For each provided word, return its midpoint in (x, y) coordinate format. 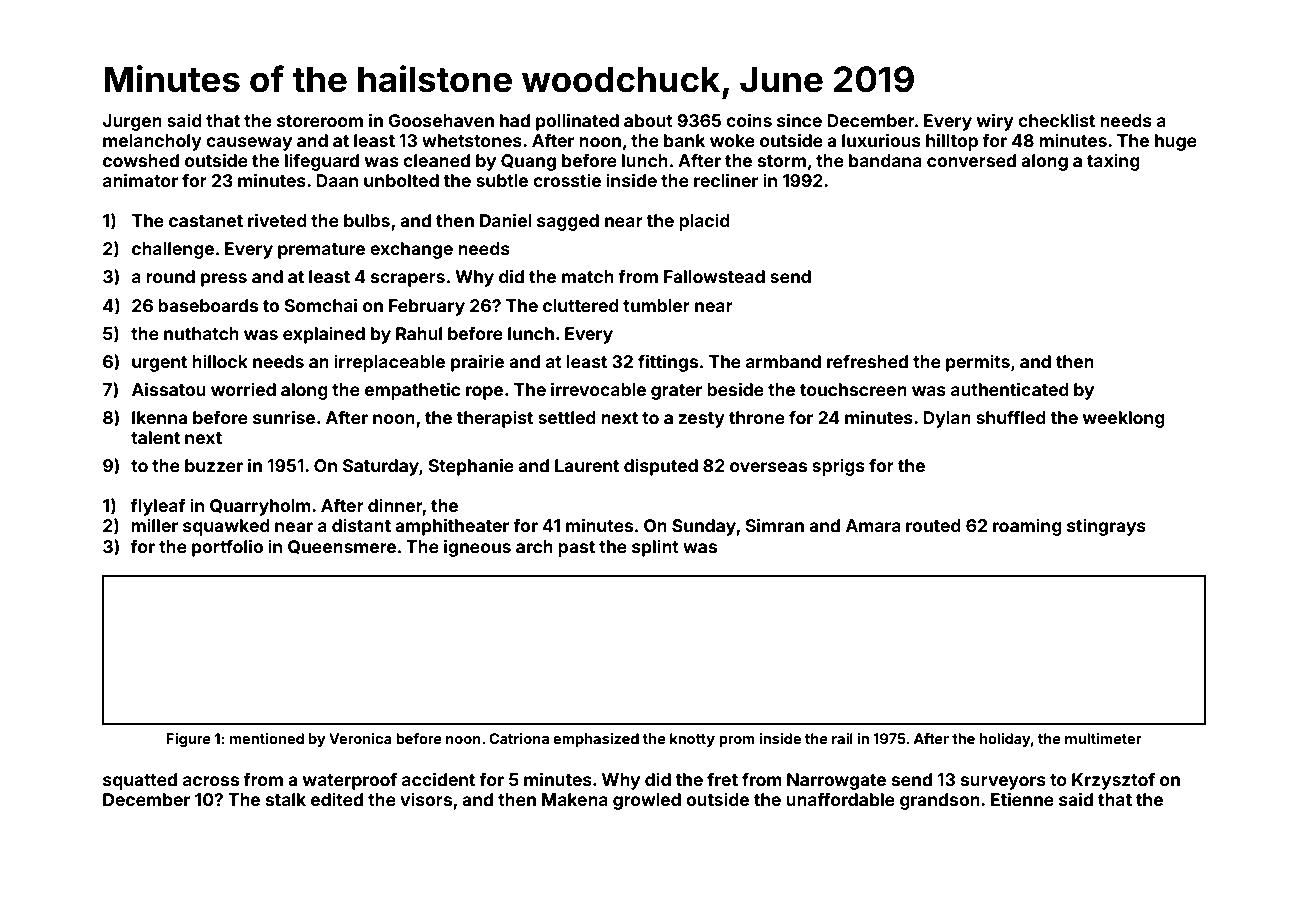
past (576, 549)
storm (782, 161)
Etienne (1022, 799)
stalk (286, 799)
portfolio (227, 548)
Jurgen (132, 122)
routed (933, 525)
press (224, 280)
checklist (1056, 120)
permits (978, 363)
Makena (575, 799)
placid (704, 222)
